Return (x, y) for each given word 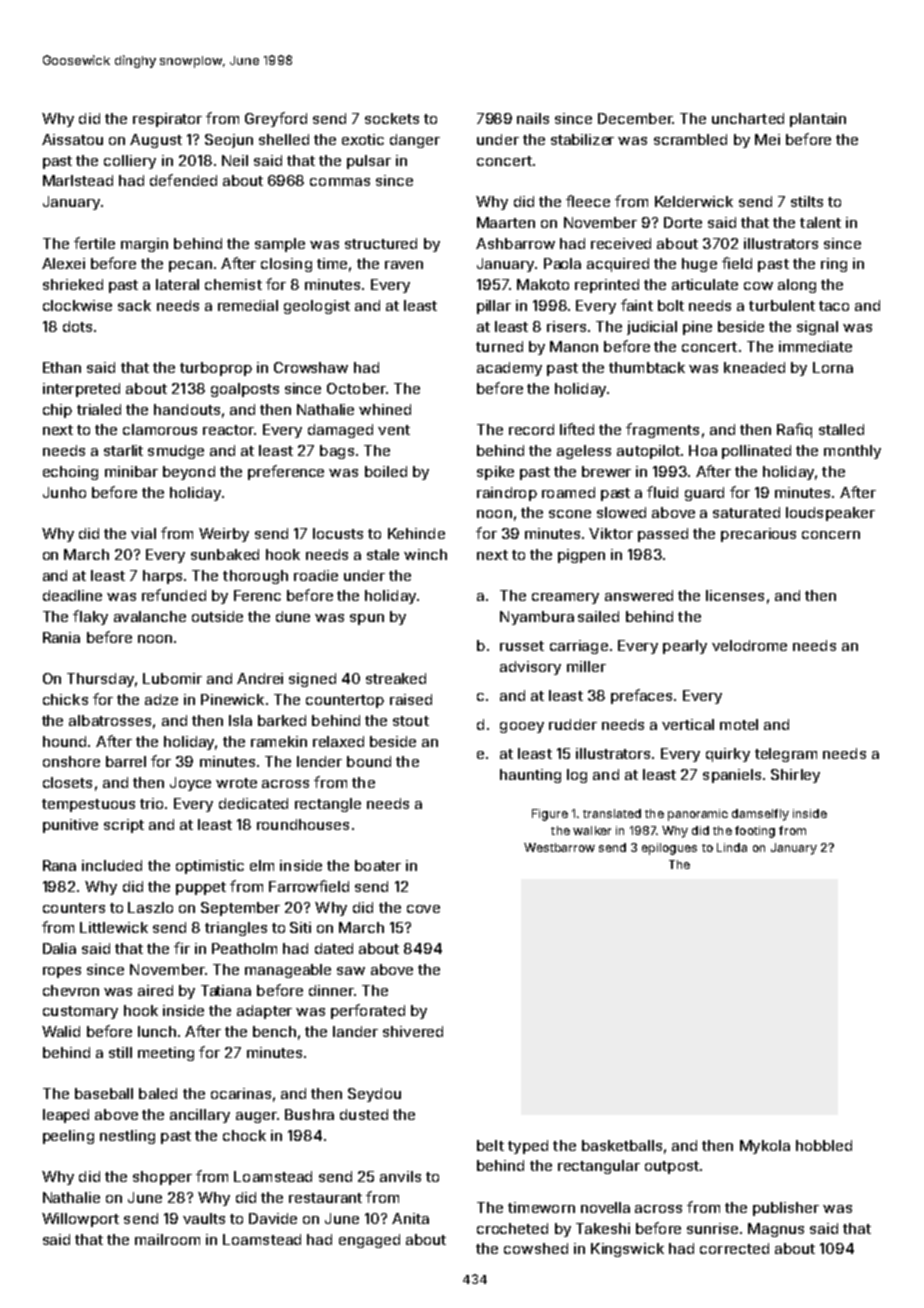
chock (244, 1135)
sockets (392, 118)
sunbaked (225, 554)
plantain (818, 120)
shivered (413, 1031)
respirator (167, 120)
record (531, 429)
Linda (732, 847)
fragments (662, 430)
